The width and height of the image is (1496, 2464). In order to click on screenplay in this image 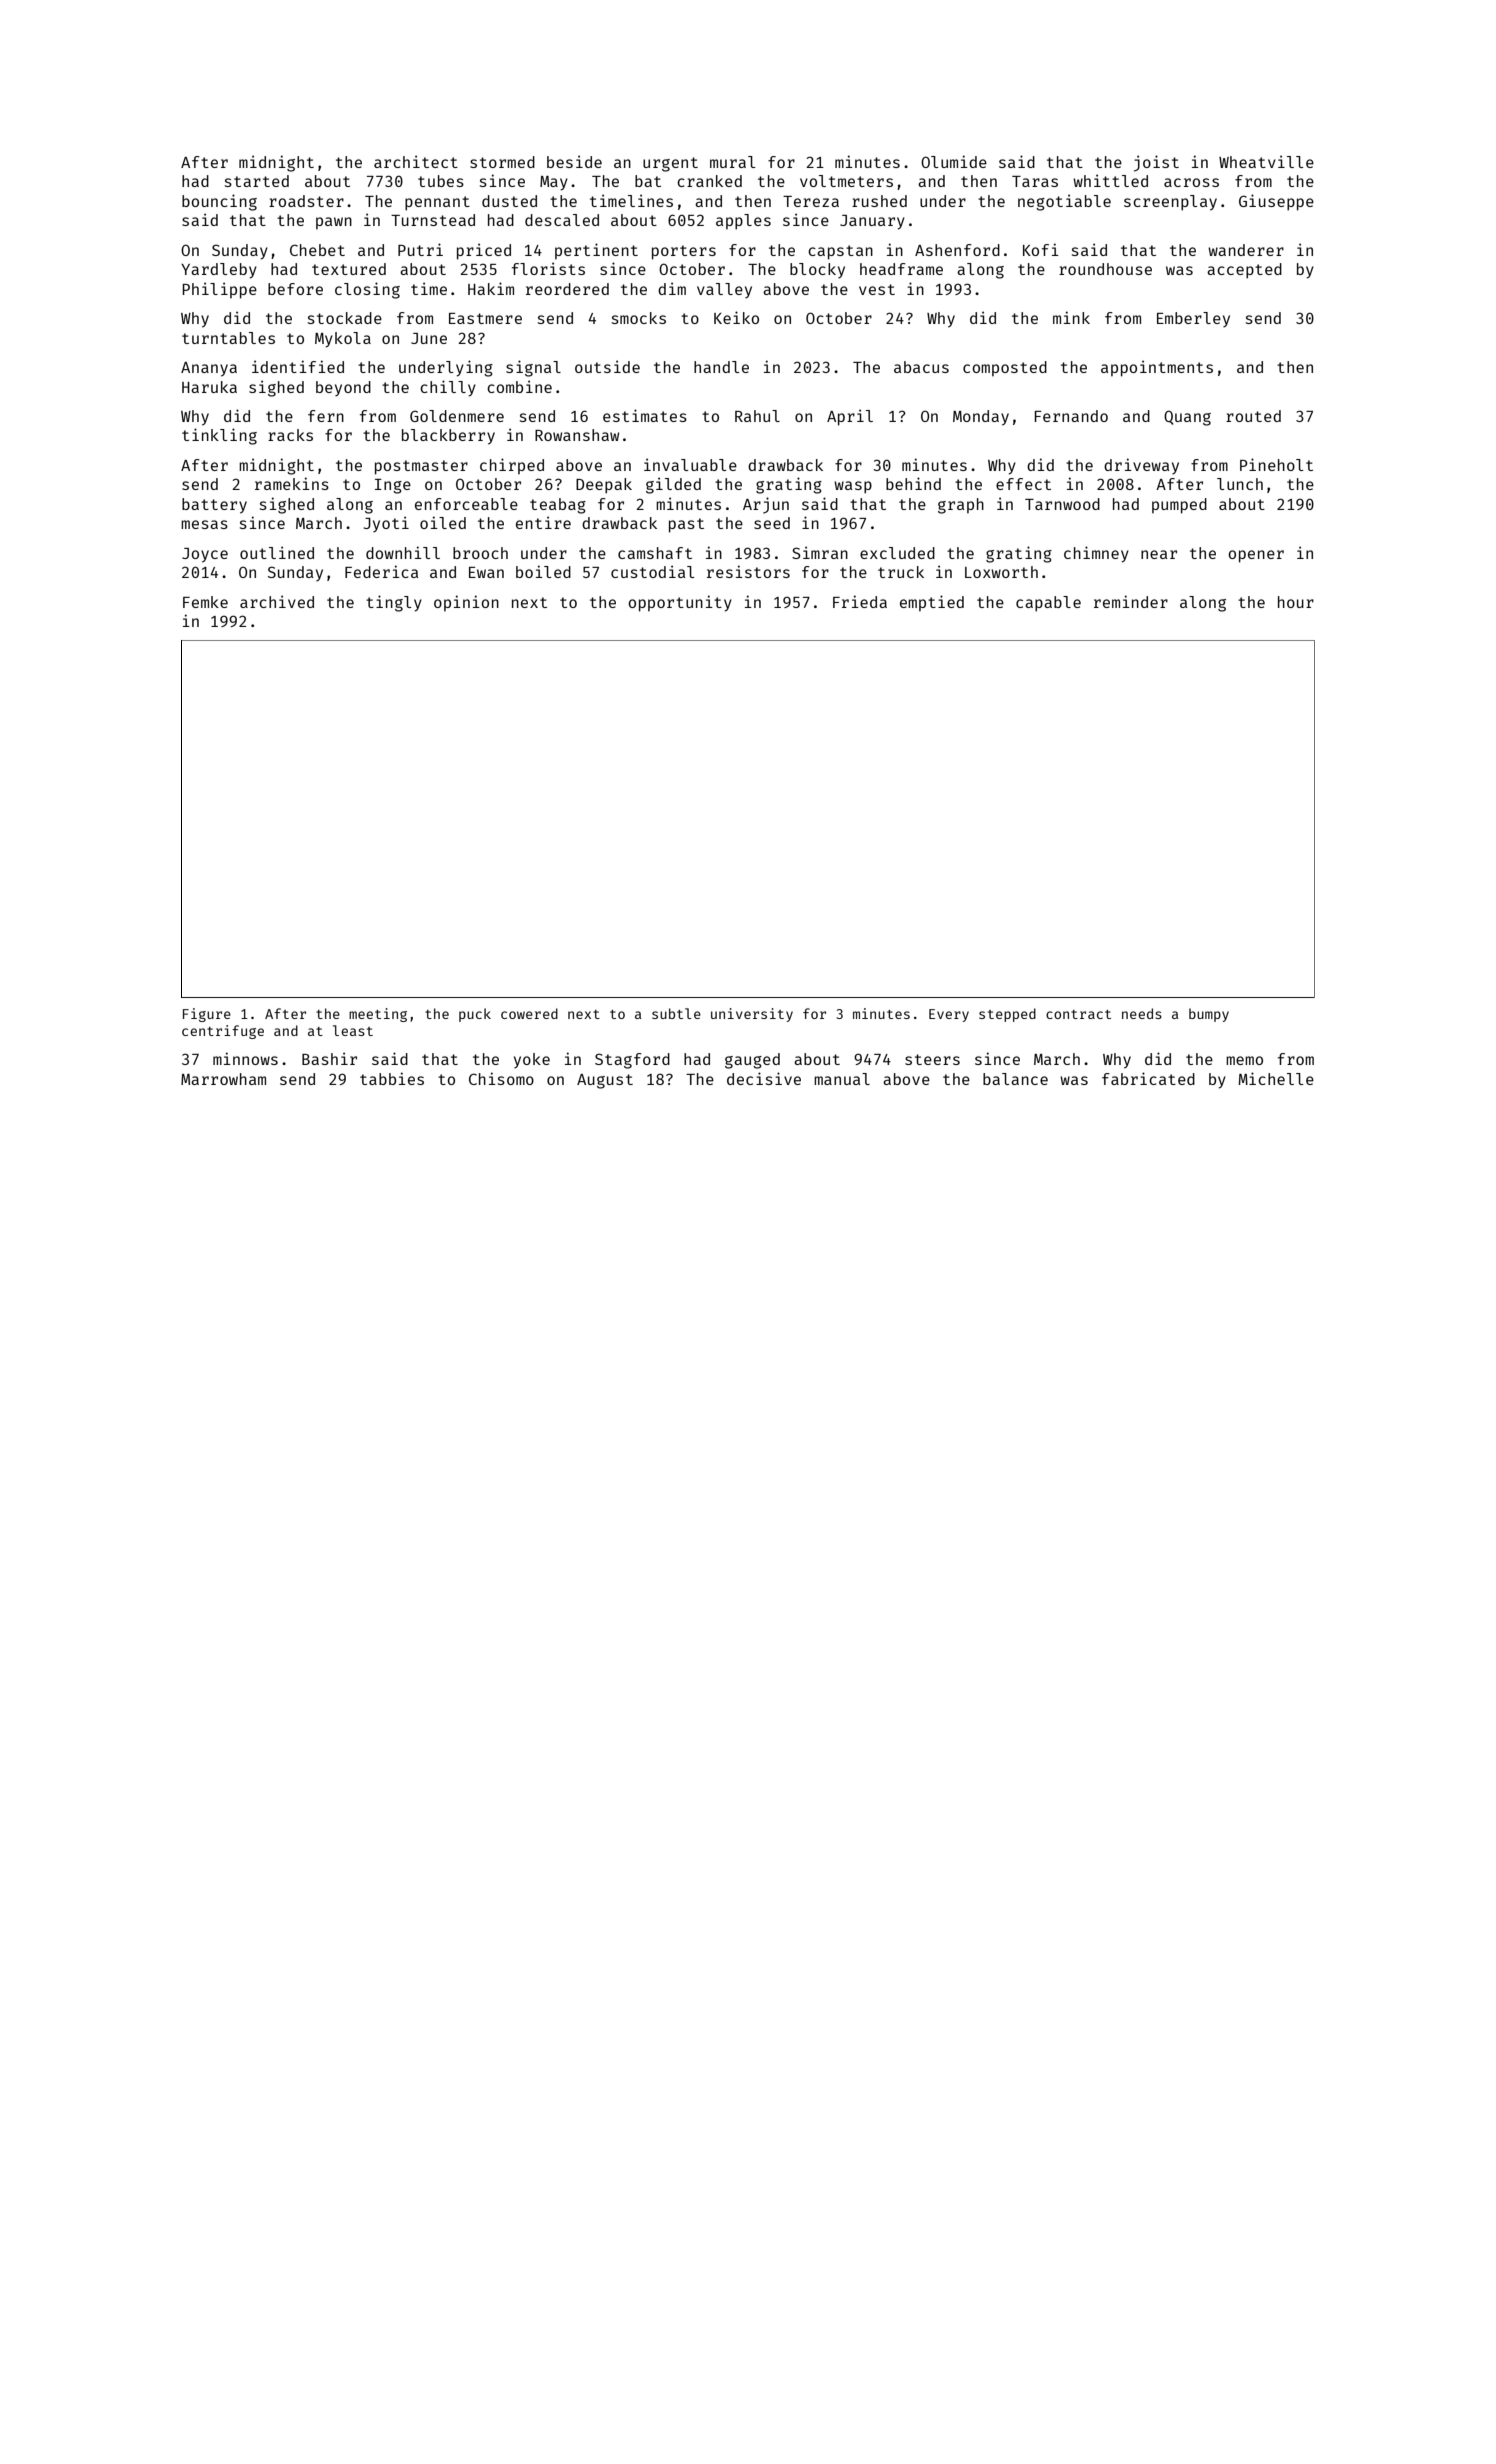, I will do `click(1170, 203)`.
